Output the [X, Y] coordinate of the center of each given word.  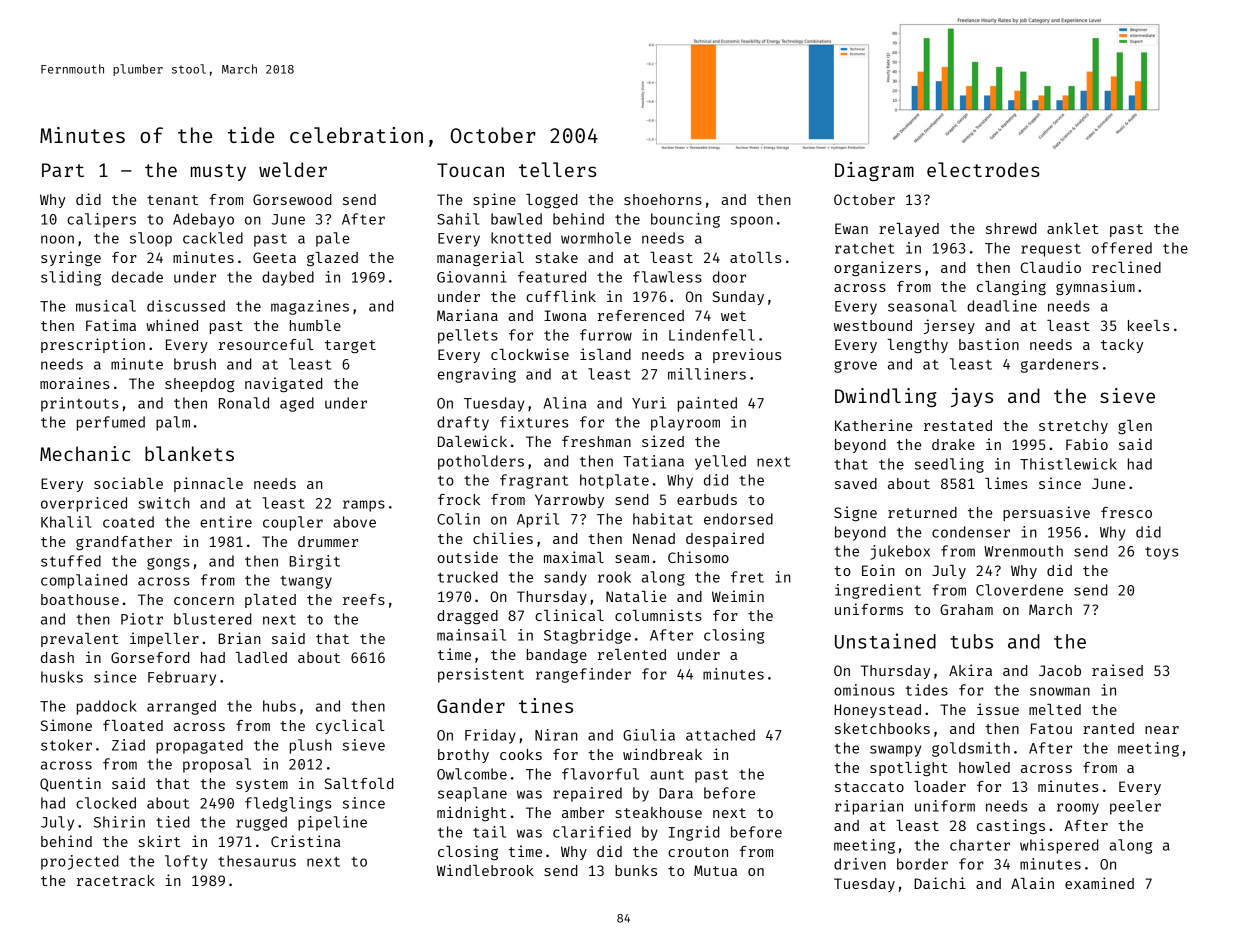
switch [164, 503]
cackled [213, 238]
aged [297, 404]
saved [856, 483]
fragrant [534, 481]
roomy [1078, 809]
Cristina [306, 841]
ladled [261, 657]
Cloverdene [1019, 590]
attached [720, 735]
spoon [752, 222]
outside [467, 557]
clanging [1011, 287]
